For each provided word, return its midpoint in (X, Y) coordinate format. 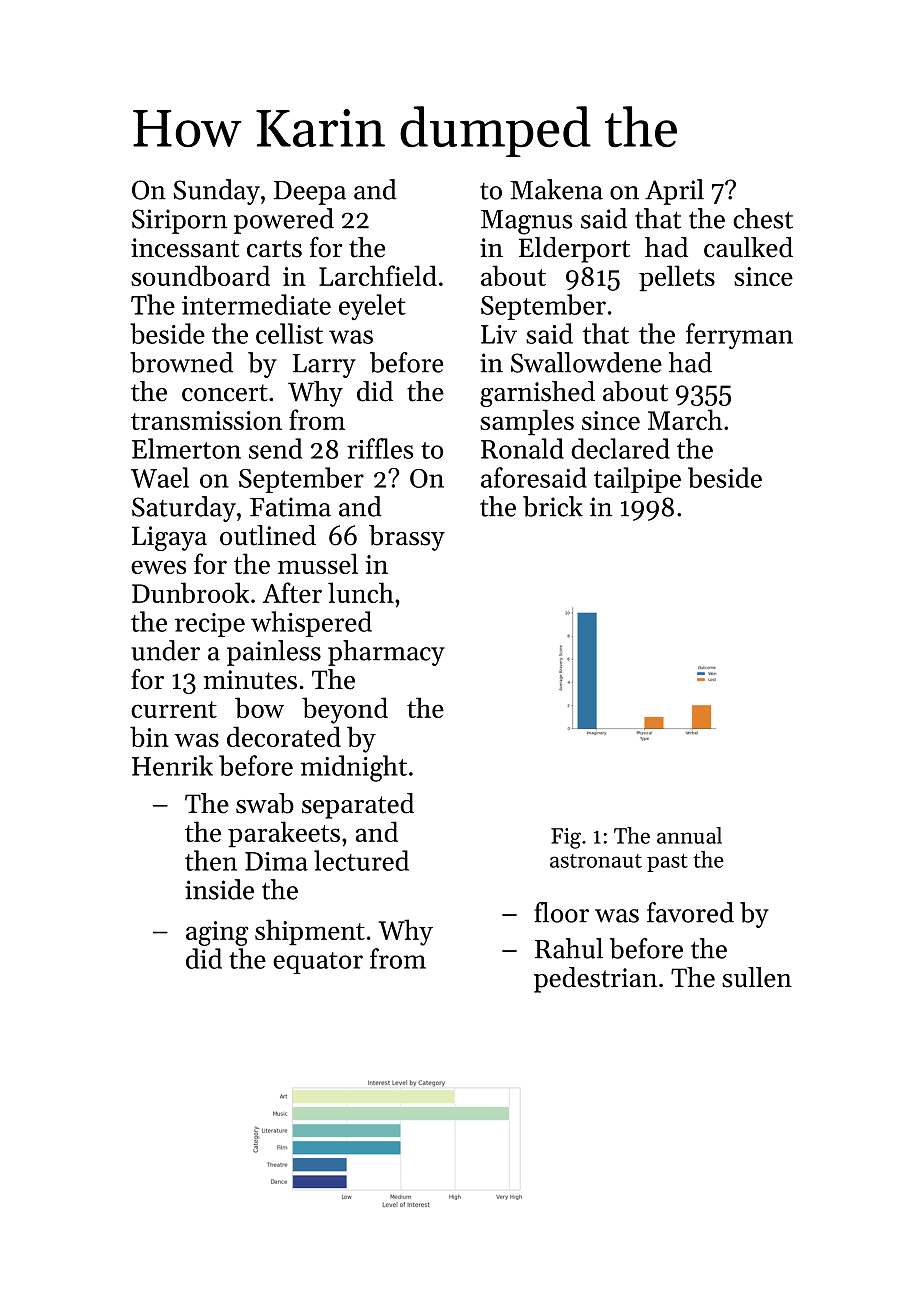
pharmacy (386, 653)
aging (217, 933)
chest (763, 218)
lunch (361, 592)
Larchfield (378, 275)
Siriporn (179, 221)
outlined (268, 535)
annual (689, 835)
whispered (311, 624)
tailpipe (637, 480)
